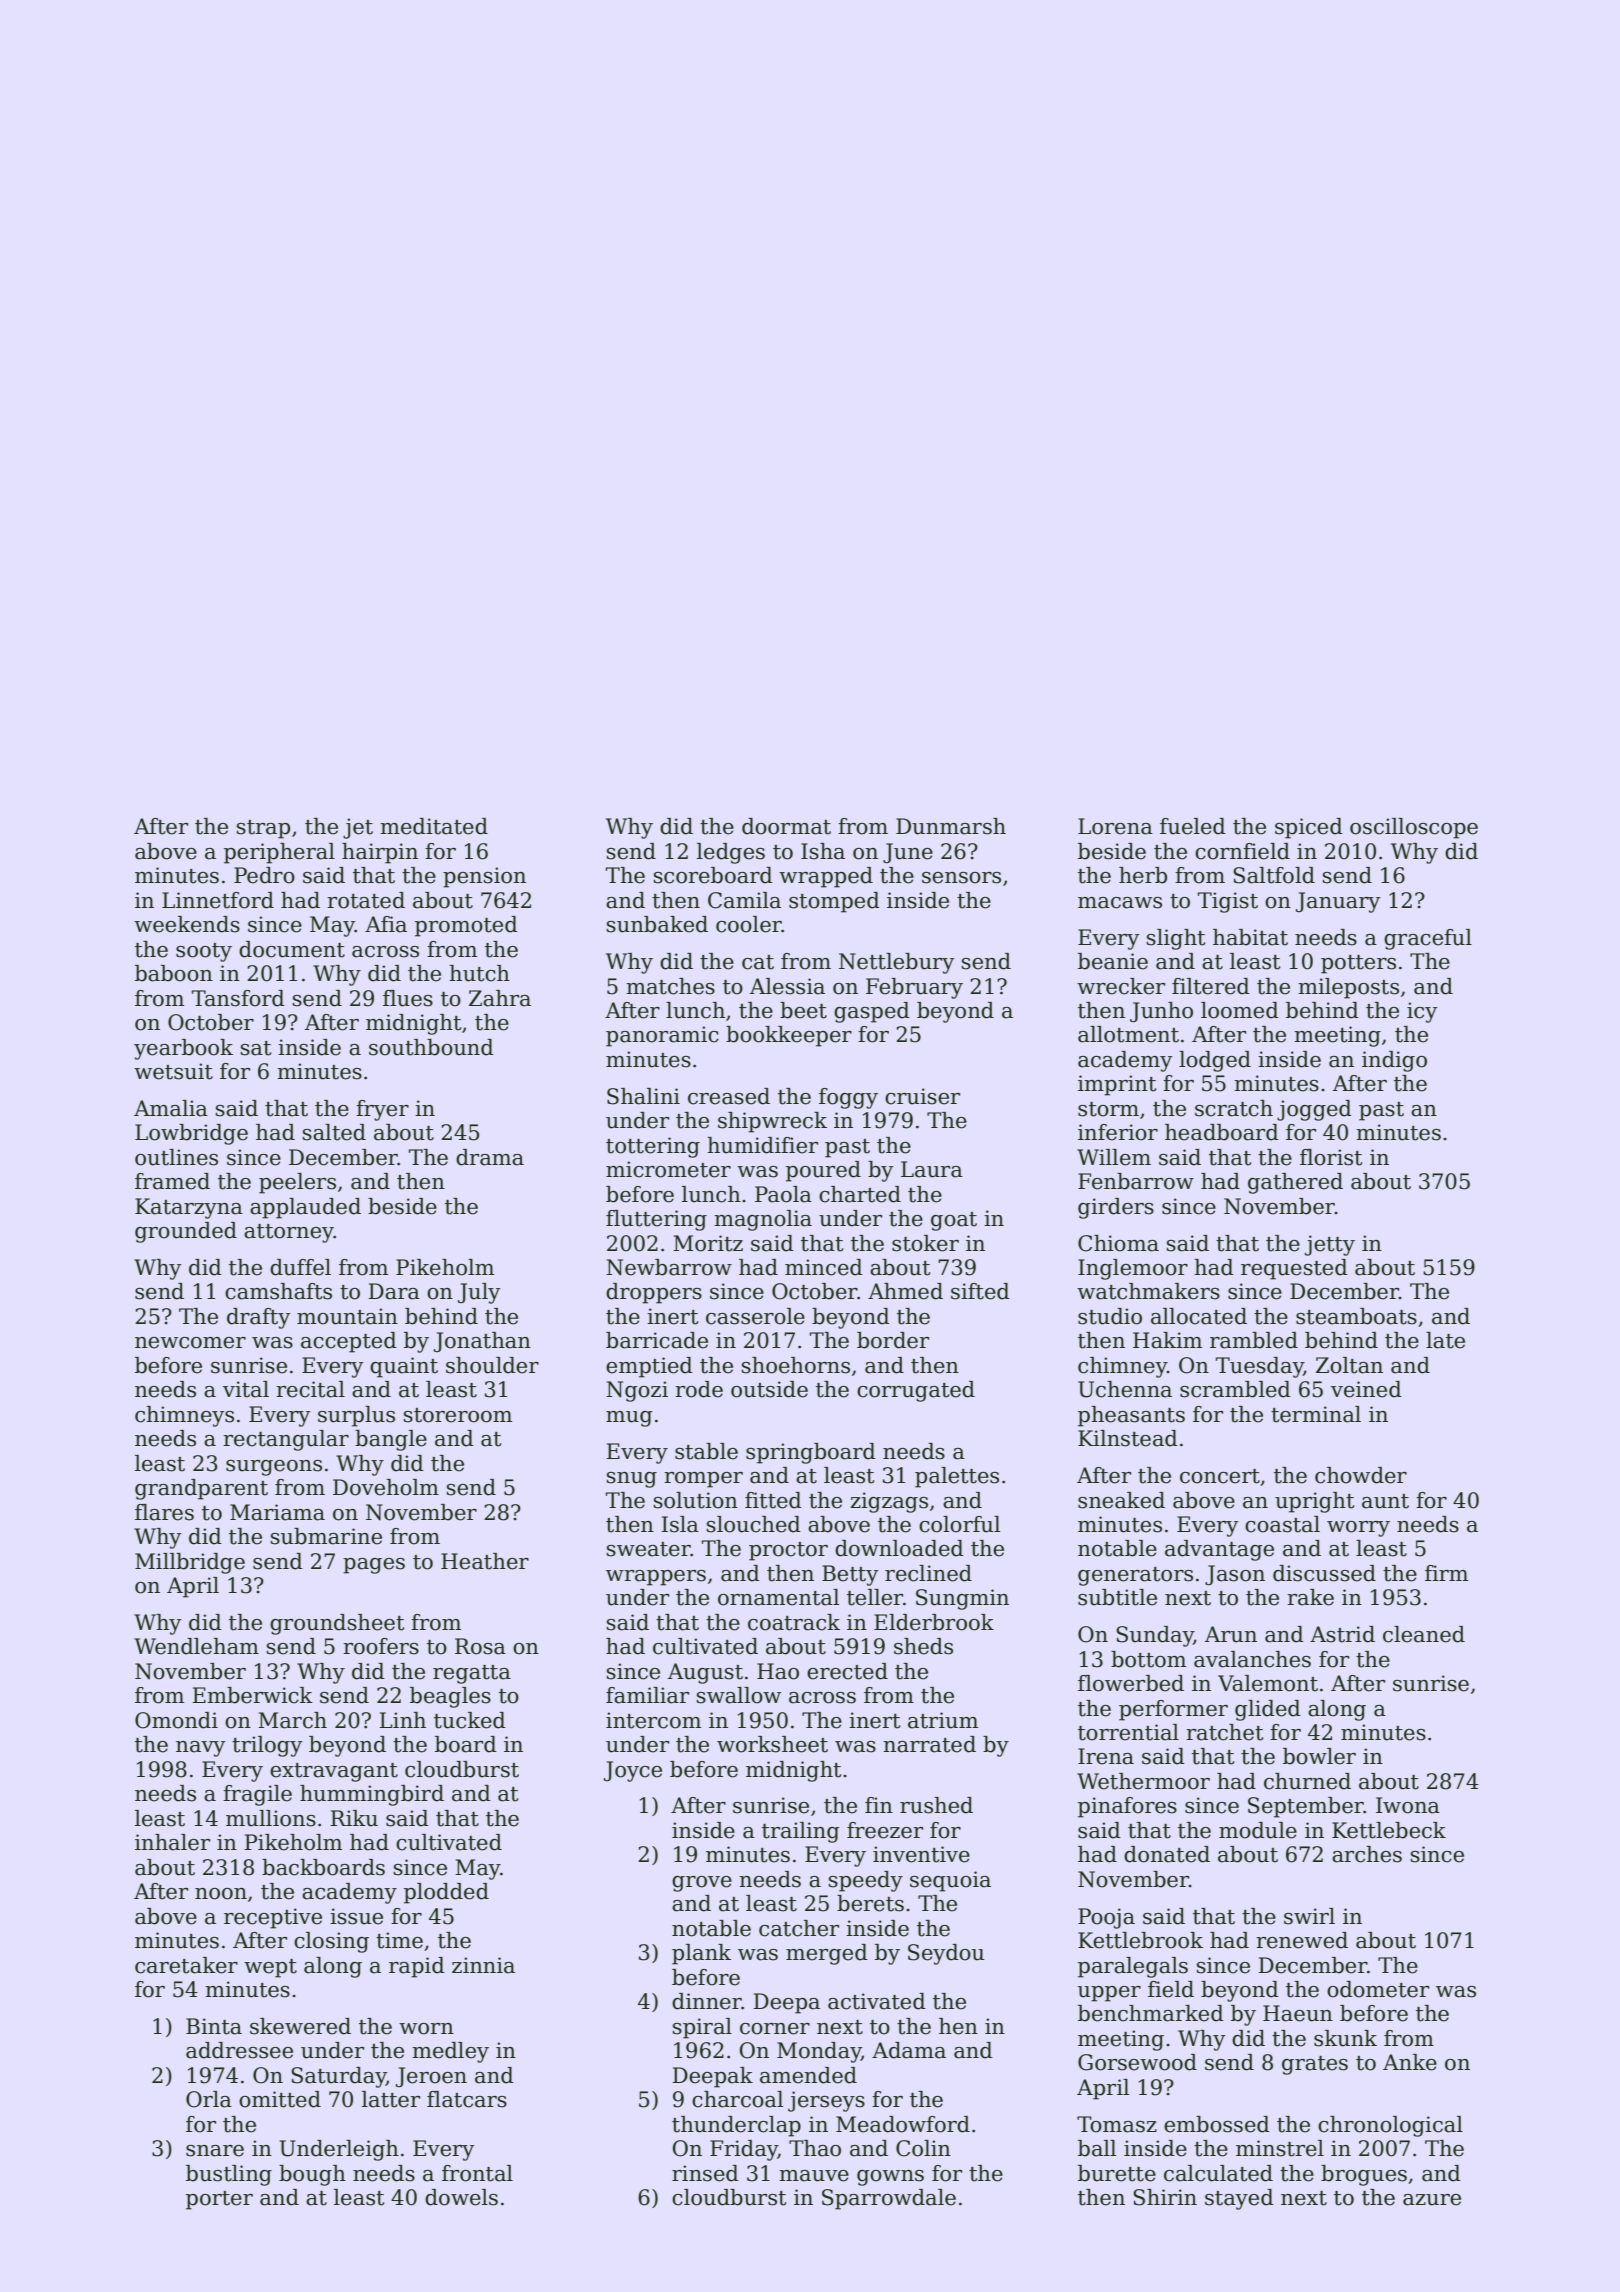  What do you see at coordinates (200, 1749) in the document?
I see `navy` at bounding box center [200, 1749].
